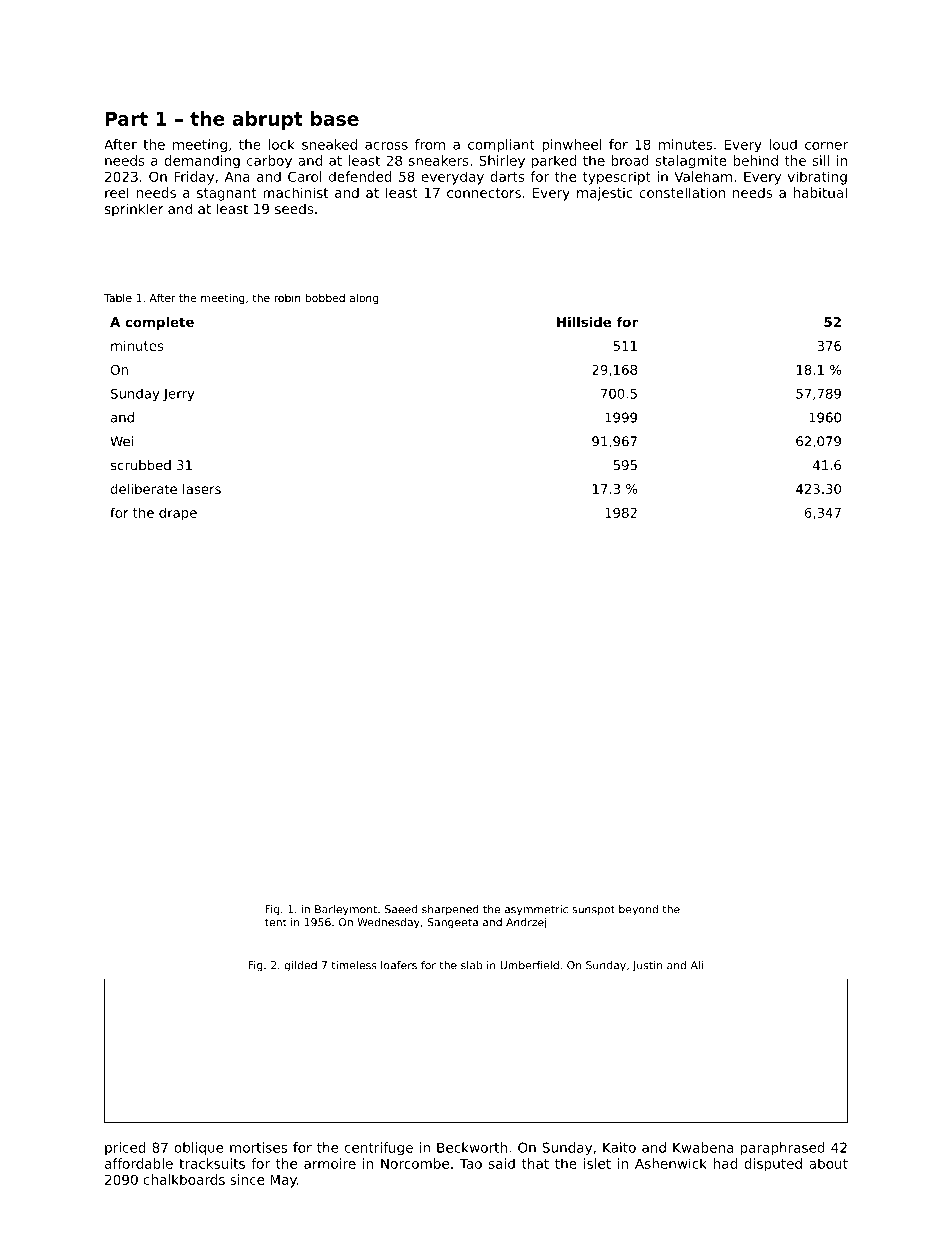 The image size is (952, 1233). Describe the element at coordinates (572, 146) in the screenshot. I see `pinwheel` at that location.
